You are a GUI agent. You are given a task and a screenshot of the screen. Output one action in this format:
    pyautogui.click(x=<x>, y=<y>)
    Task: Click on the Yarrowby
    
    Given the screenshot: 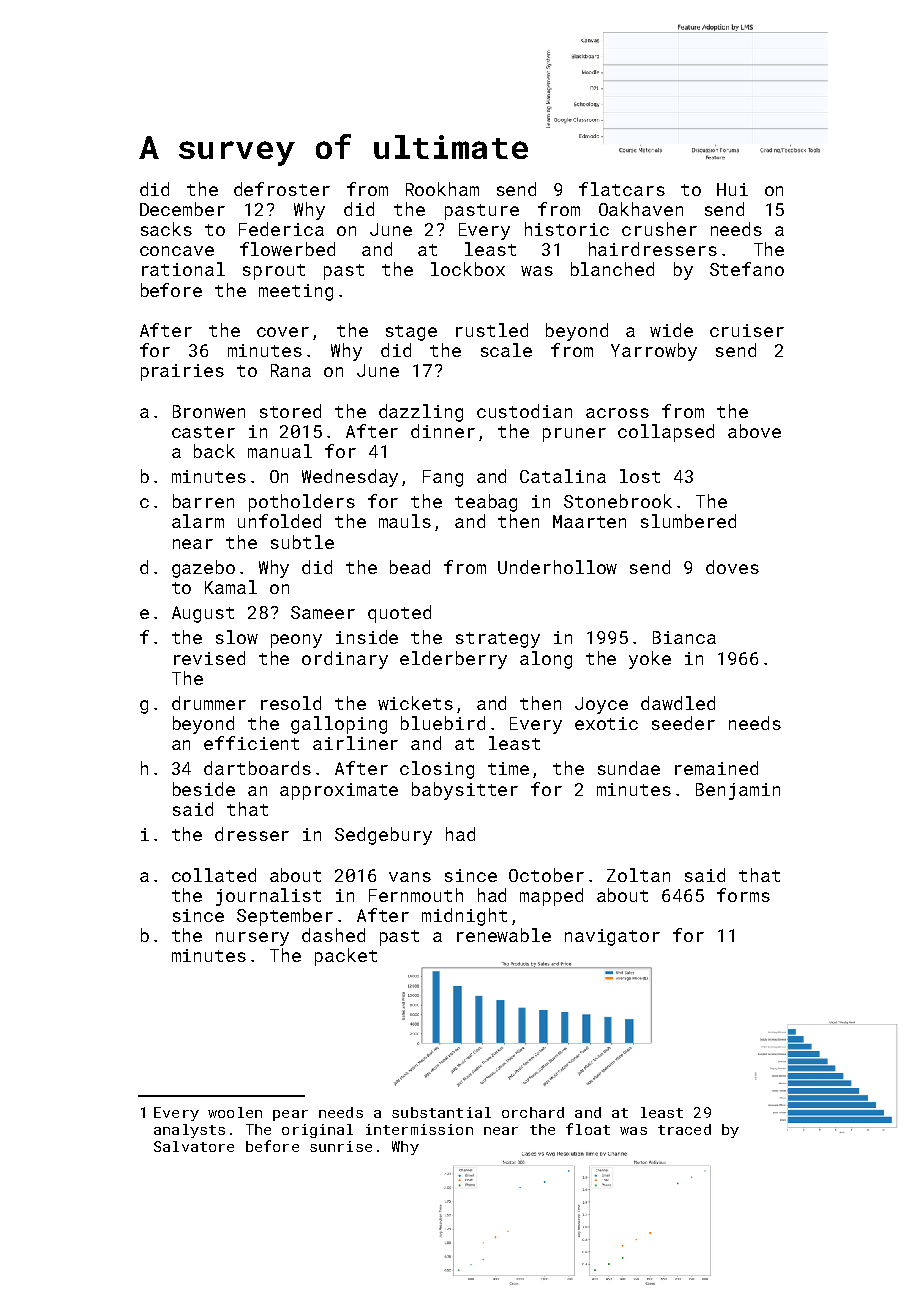 What is the action you would take?
    pyautogui.click(x=654, y=352)
